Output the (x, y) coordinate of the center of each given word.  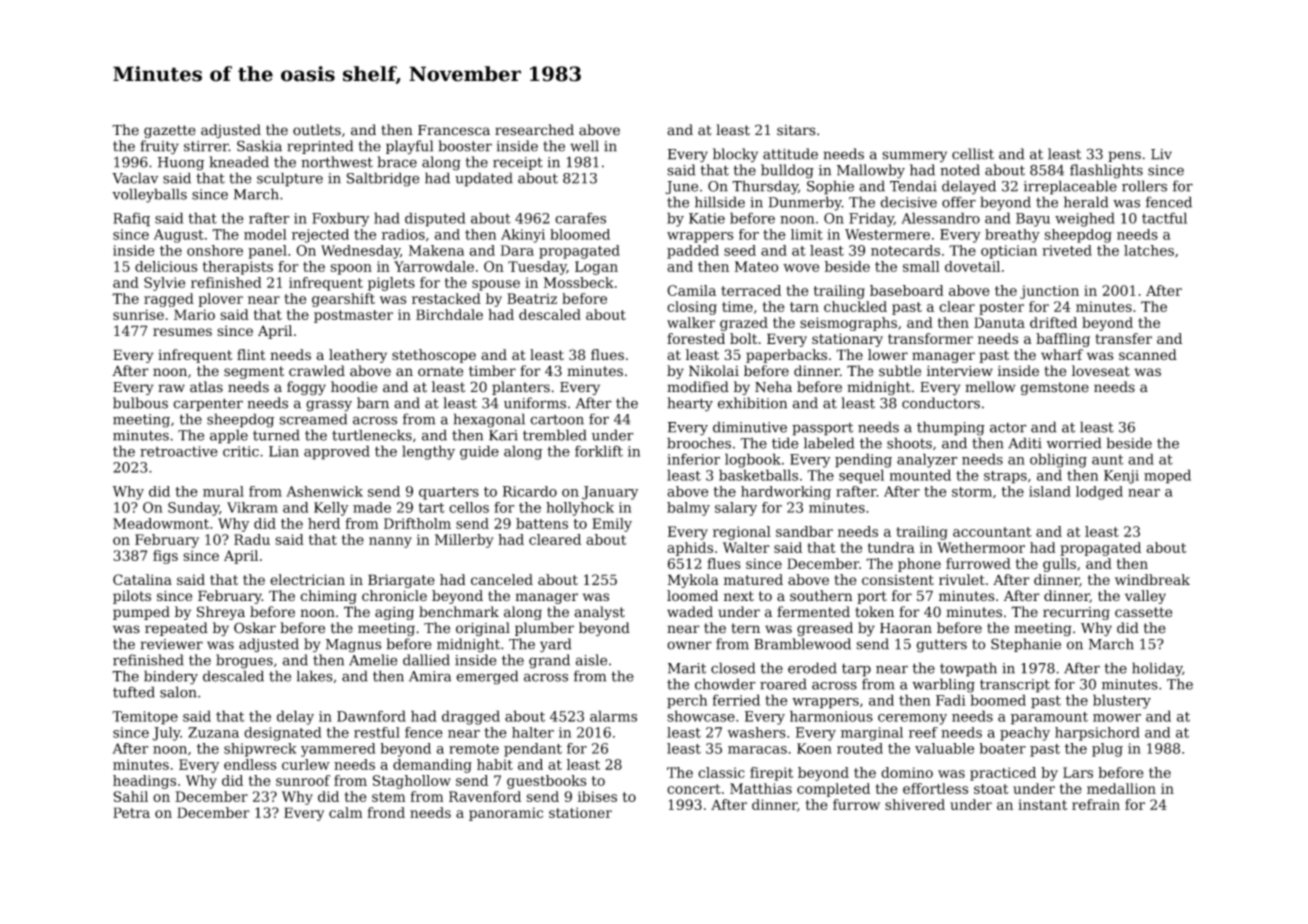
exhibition (752, 403)
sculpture (290, 179)
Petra (131, 812)
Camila (691, 290)
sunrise (138, 314)
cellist (973, 154)
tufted (134, 692)
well (584, 146)
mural (223, 491)
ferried (736, 700)
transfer (1123, 338)
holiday (1157, 669)
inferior (693, 459)
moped (1167, 476)
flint (251, 354)
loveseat (1101, 371)
